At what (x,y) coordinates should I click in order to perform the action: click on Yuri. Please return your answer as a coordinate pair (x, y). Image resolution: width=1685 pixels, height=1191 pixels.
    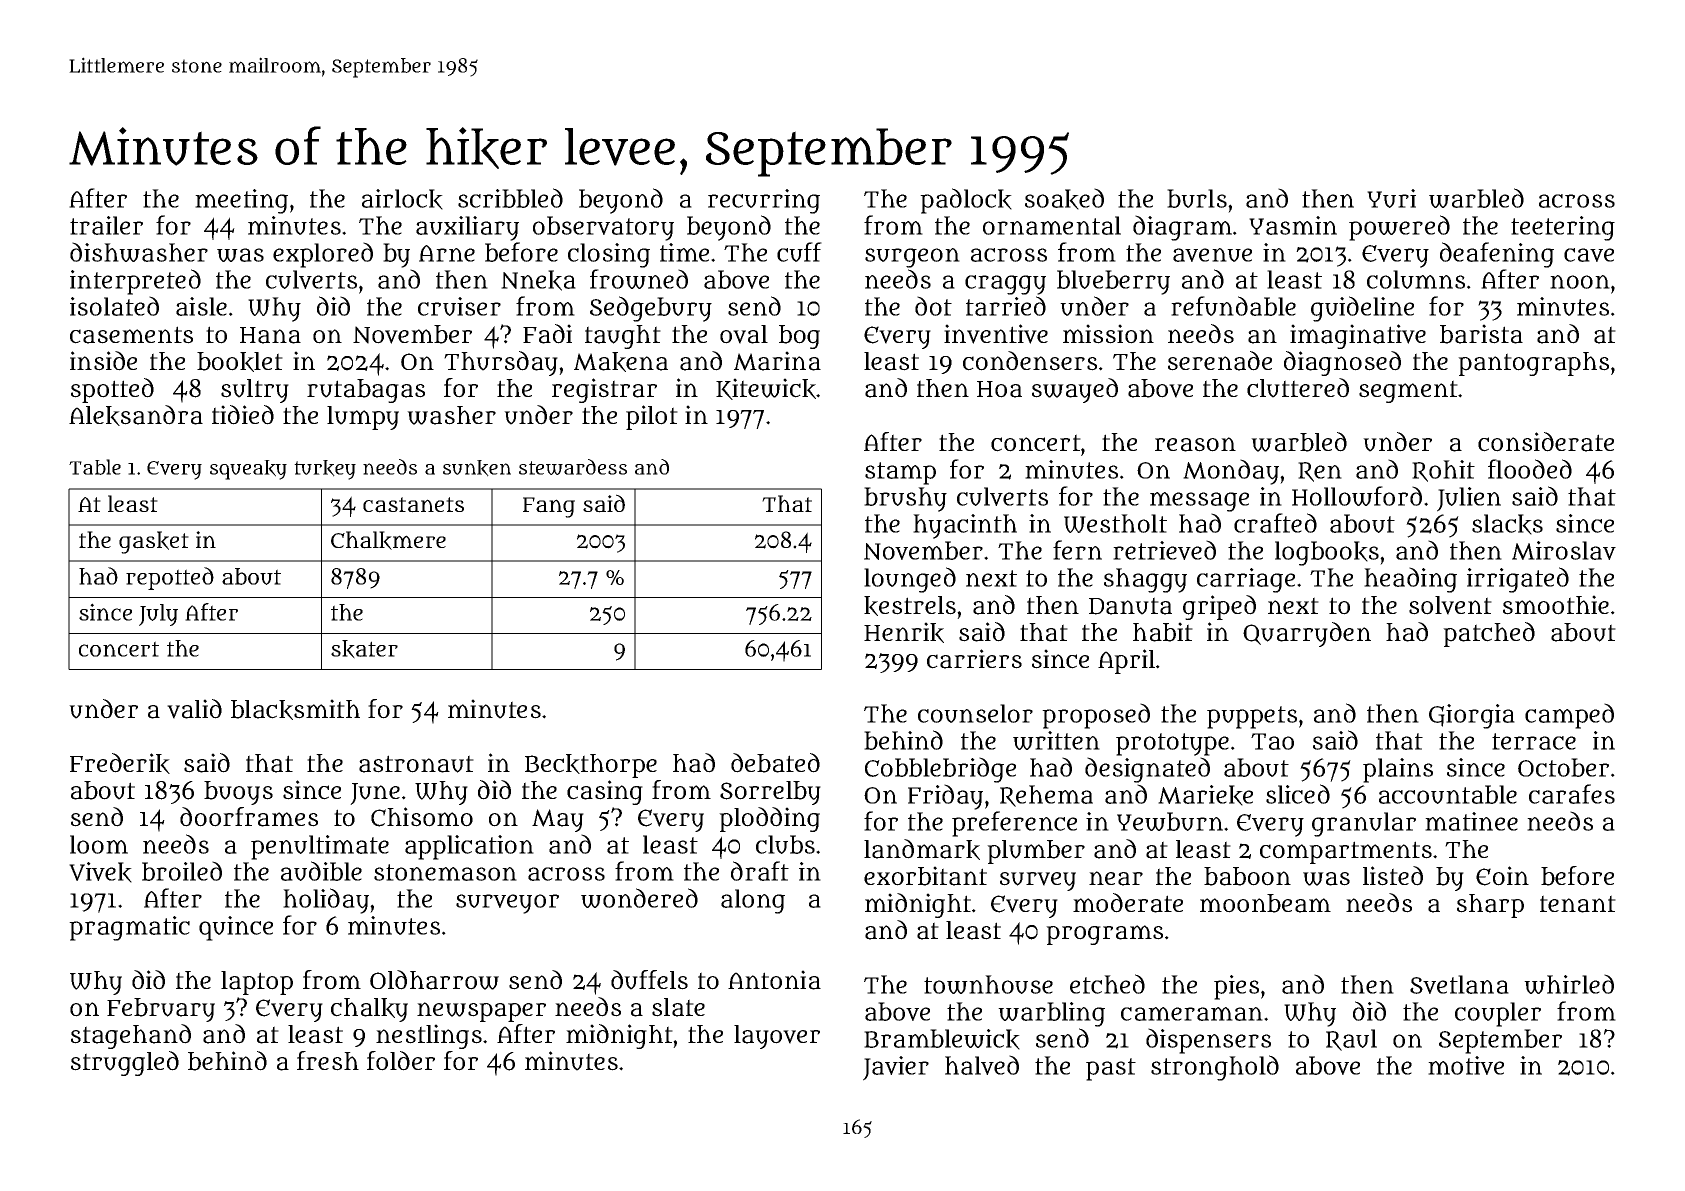
    Looking at the image, I should click on (1391, 198).
